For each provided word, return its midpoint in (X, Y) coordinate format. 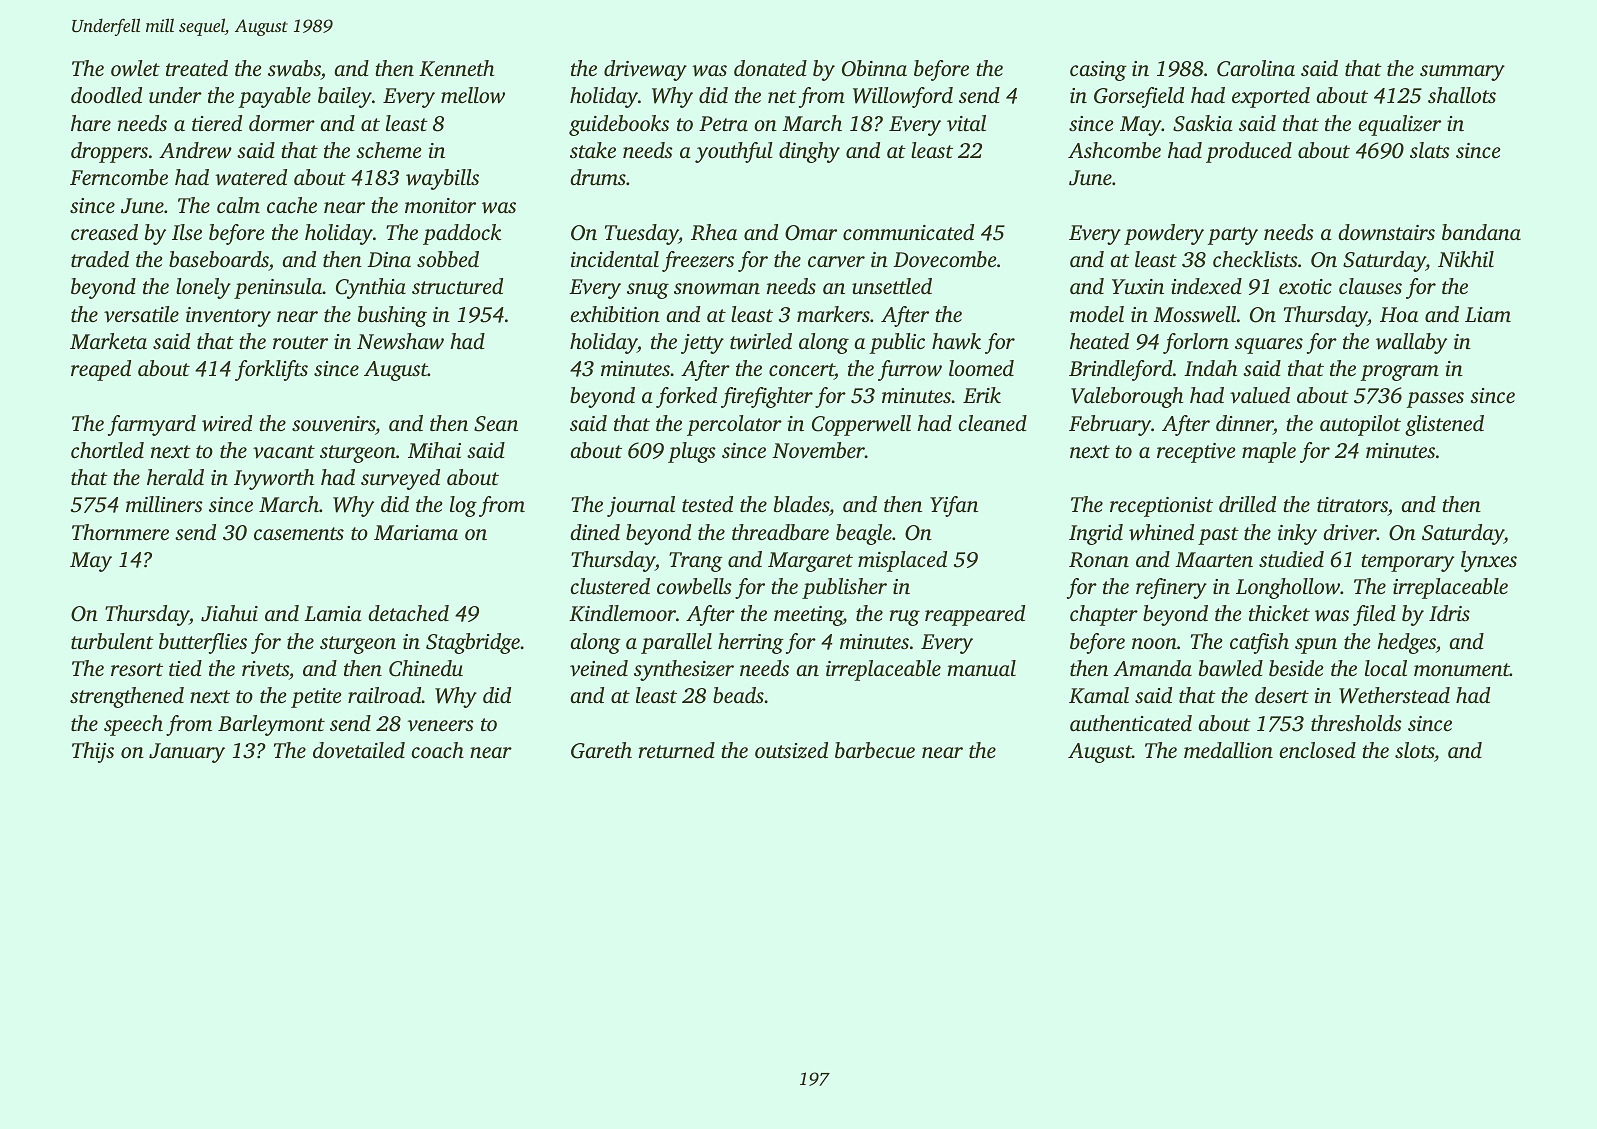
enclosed (1317, 750)
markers (833, 314)
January (187, 753)
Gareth (601, 750)
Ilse (187, 232)
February (1110, 425)
